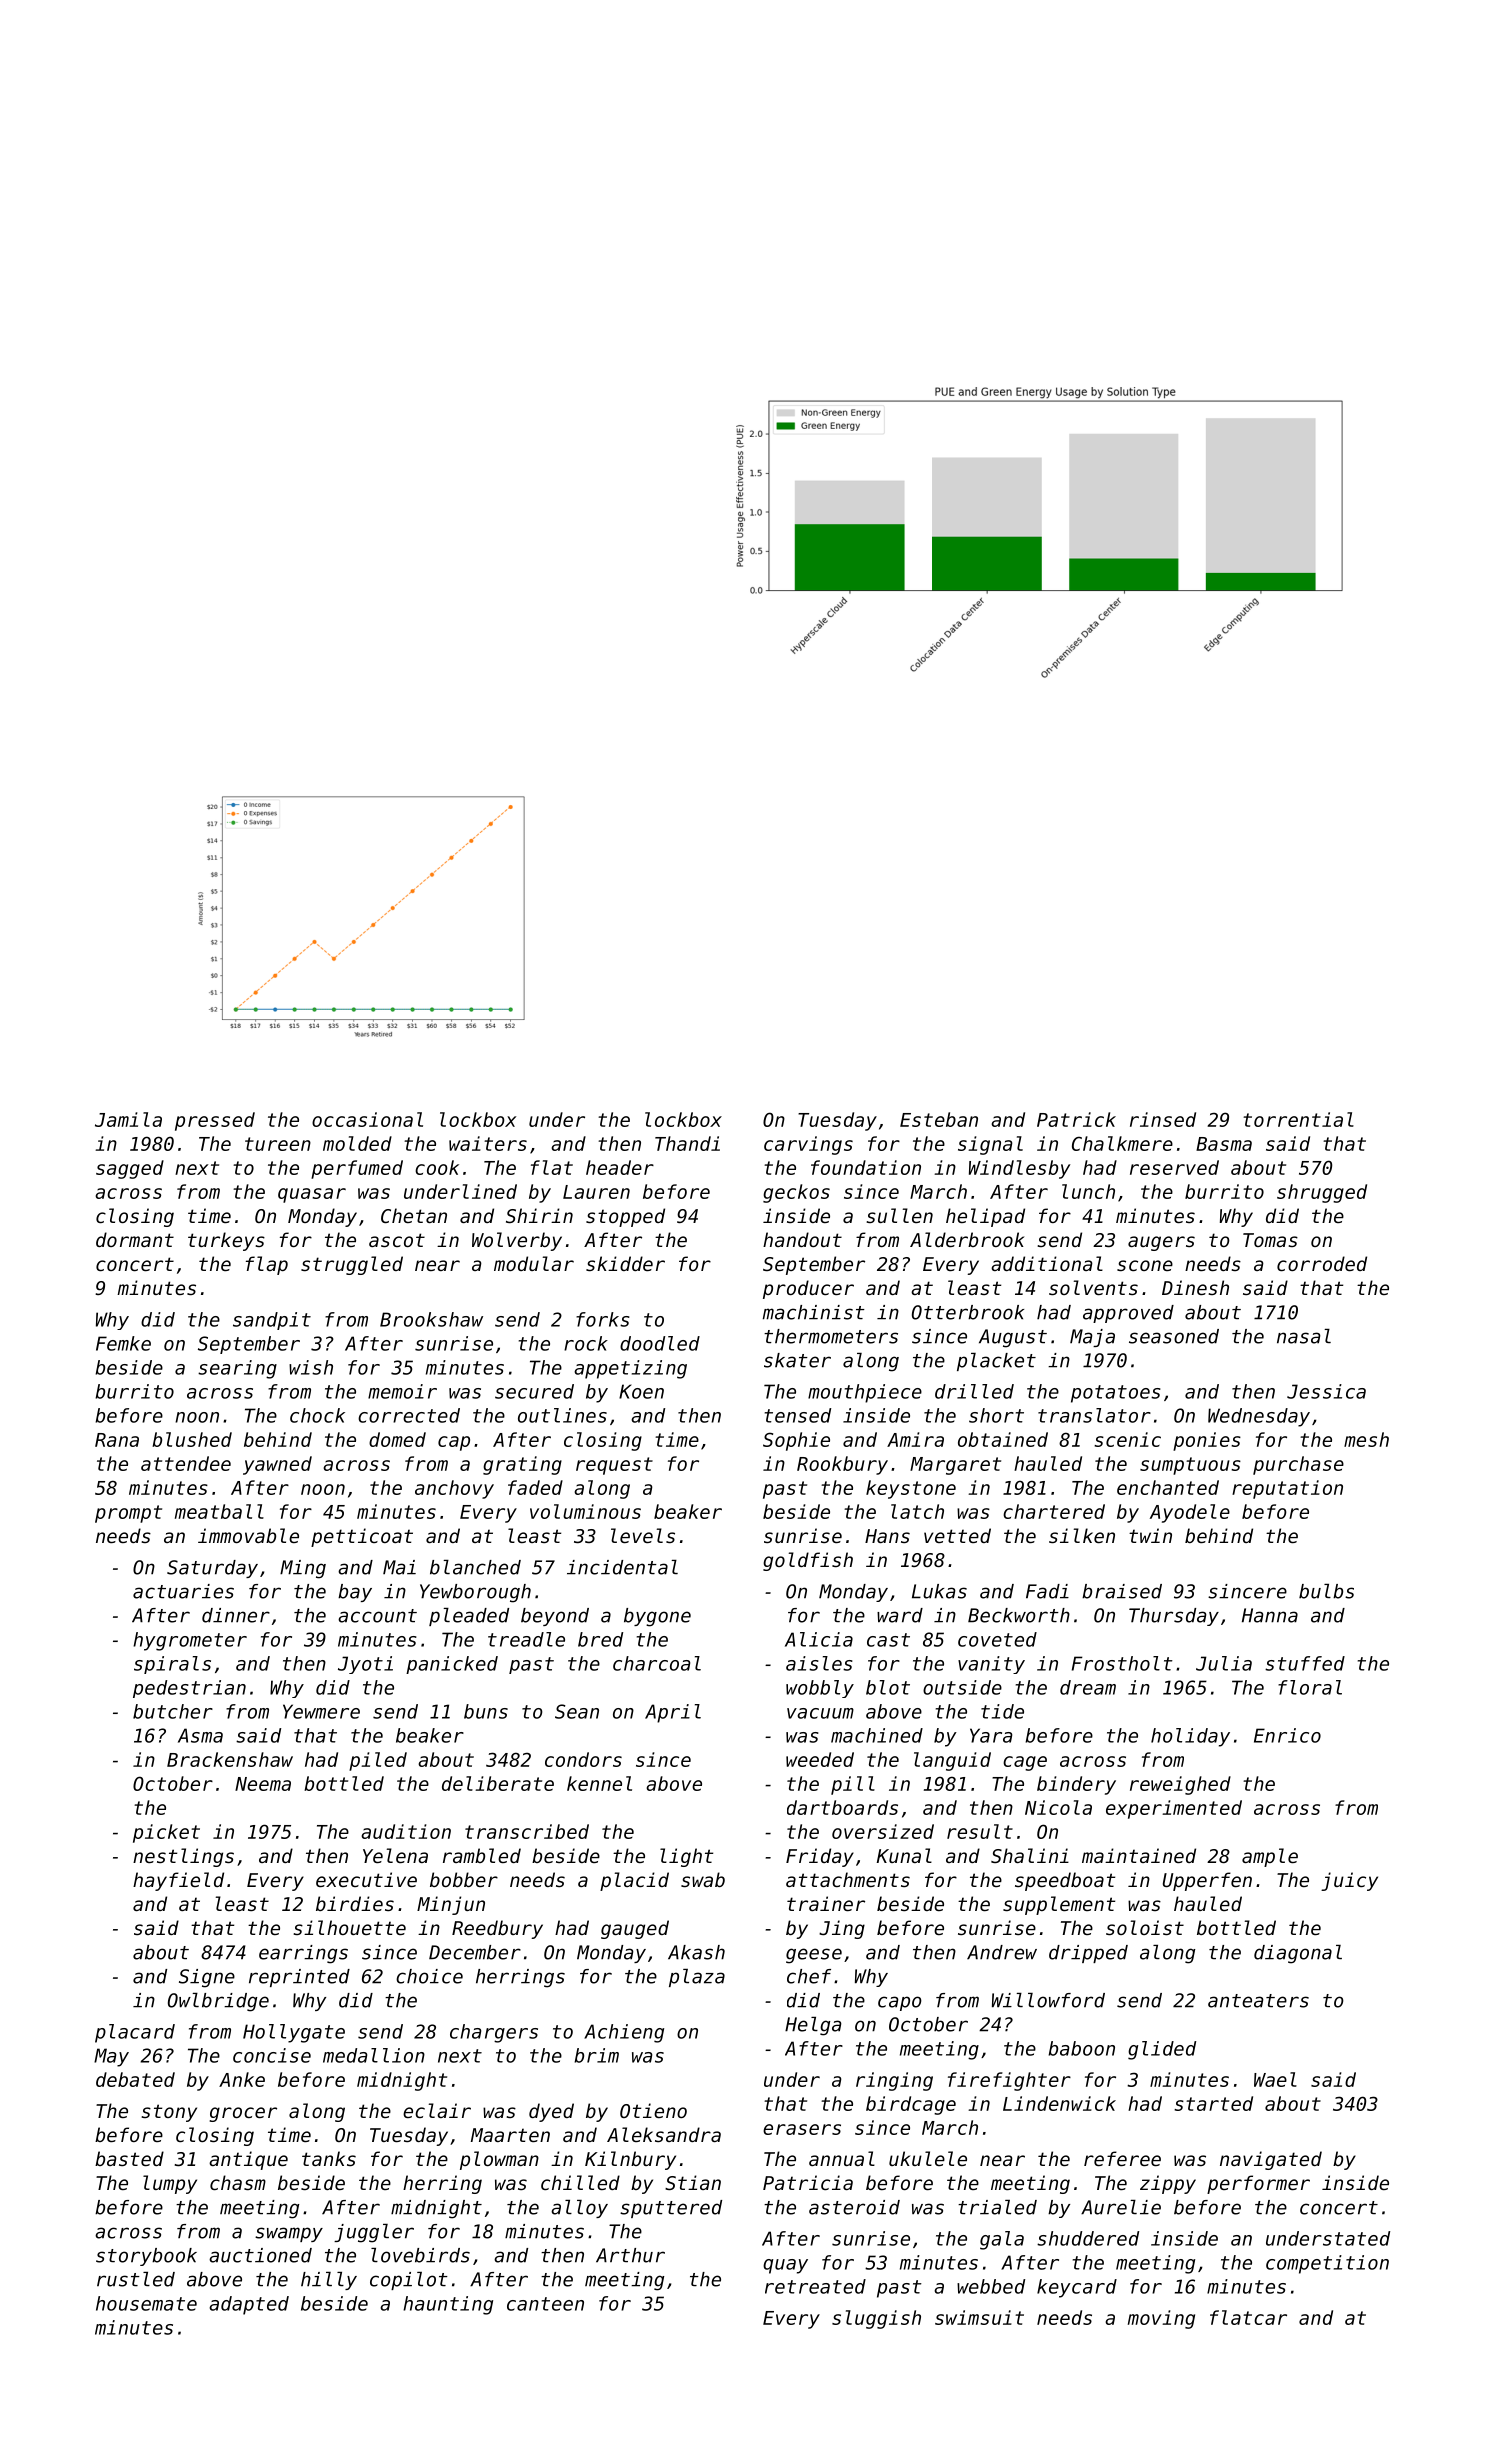 The image size is (1496, 2464). What do you see at coordinates (808, 2182) in the screenshot?
I see `Patricia` at bounding box center [808, 2182].
